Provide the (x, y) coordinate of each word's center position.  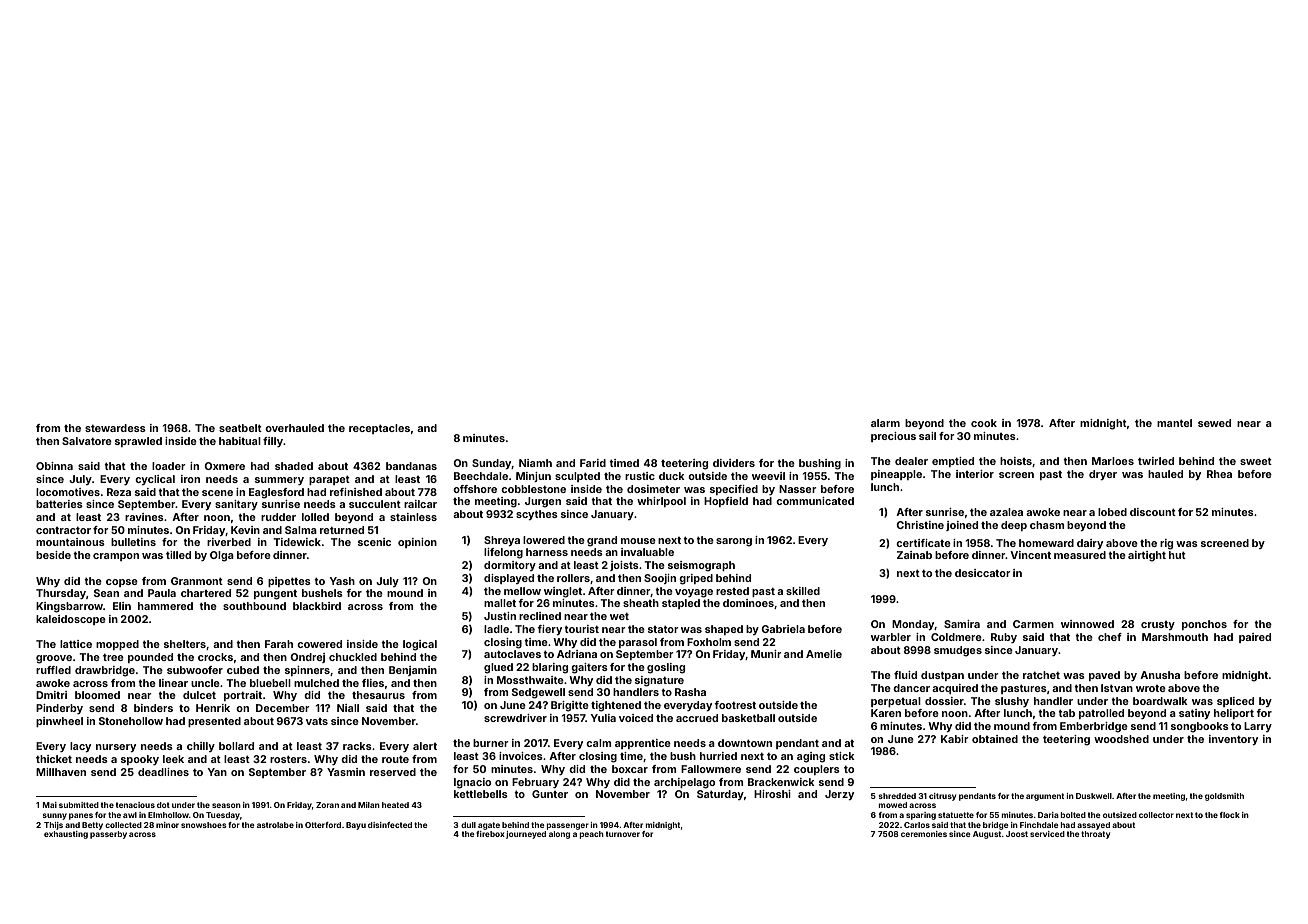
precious (893, 437)
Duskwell (1094, 796)
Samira (962, 624)
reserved (393, 772)
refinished (356, 492)
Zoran (327, 805)
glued (498, 668)
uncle (205, 683)
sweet (1256, 461)
